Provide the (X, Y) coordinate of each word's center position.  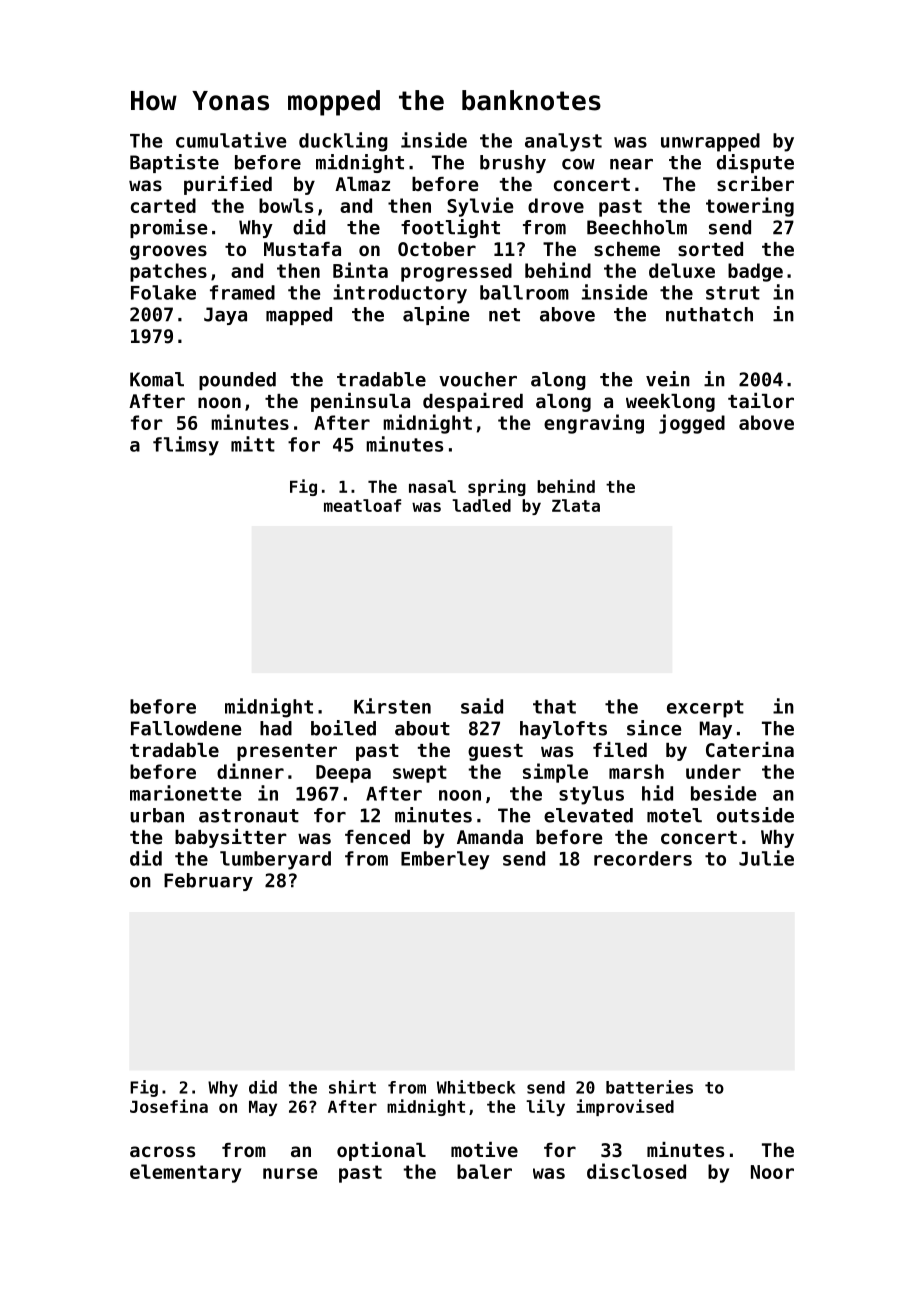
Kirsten (392, 706)
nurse (290, 1173)
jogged (692, 424)
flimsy (186, 446)
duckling (343, 142)
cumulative (231, 140)
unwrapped (710, 142)
